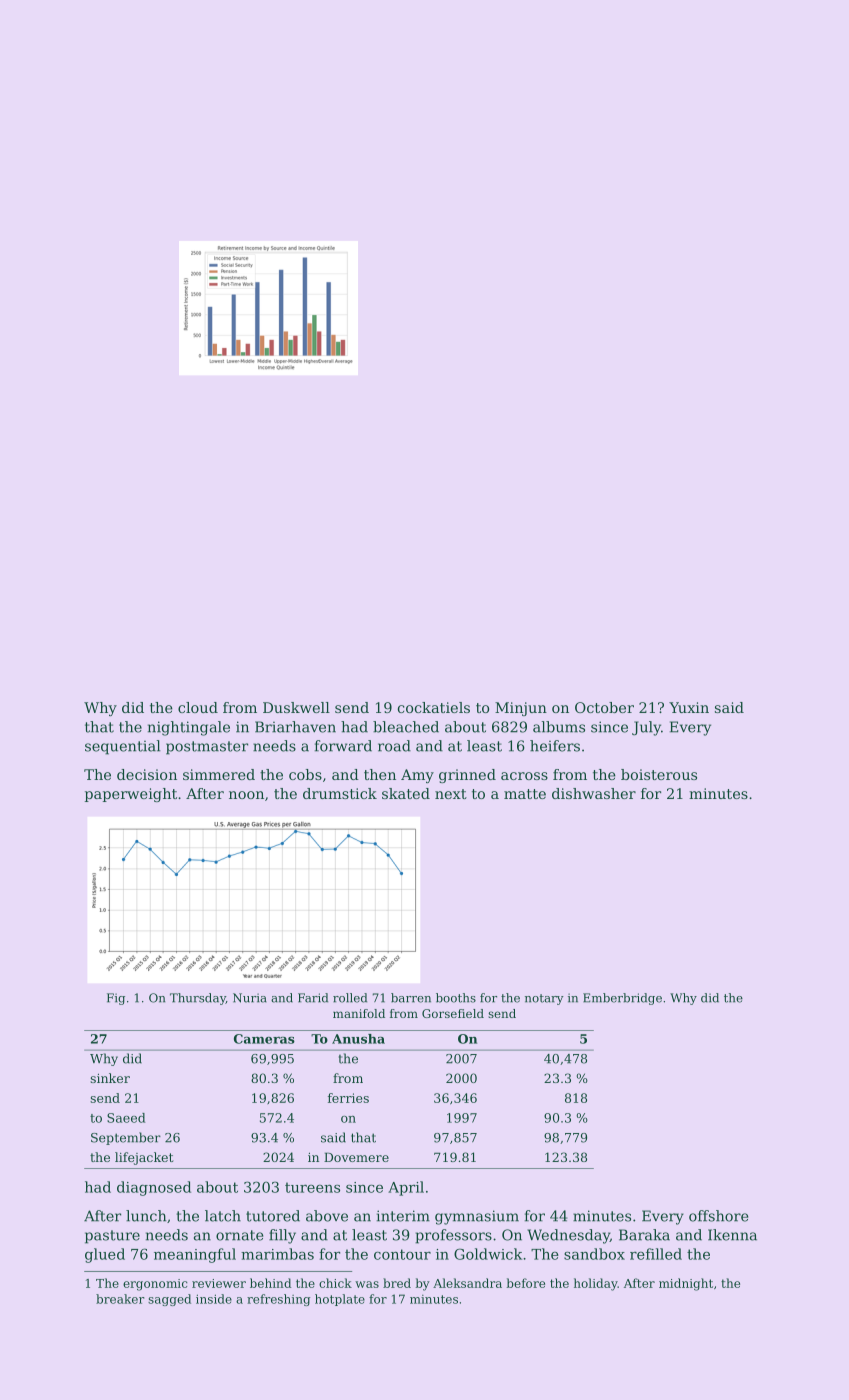 The image size is (849, 1400). What do you see at coordinates (343, 746) in the screenshot?
I see `forward` at bounding box center [343, 746].
